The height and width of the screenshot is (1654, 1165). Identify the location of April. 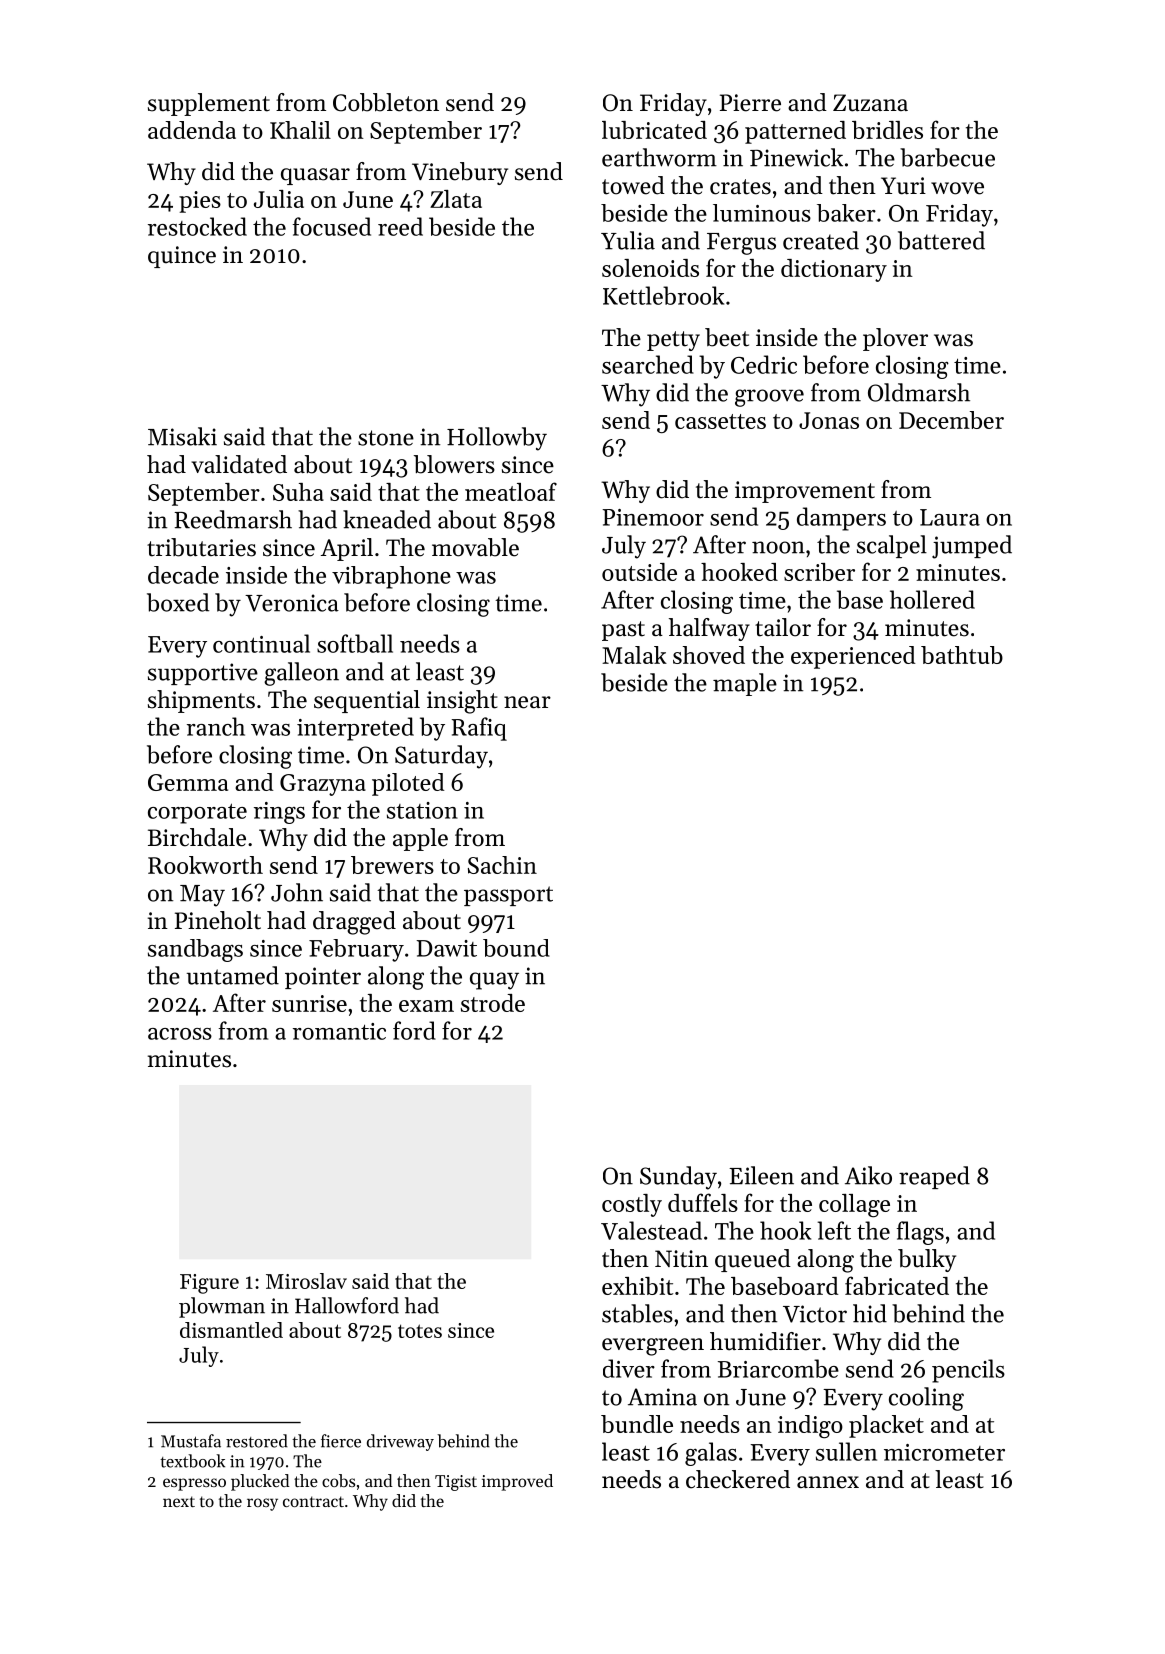
(347, 549).
